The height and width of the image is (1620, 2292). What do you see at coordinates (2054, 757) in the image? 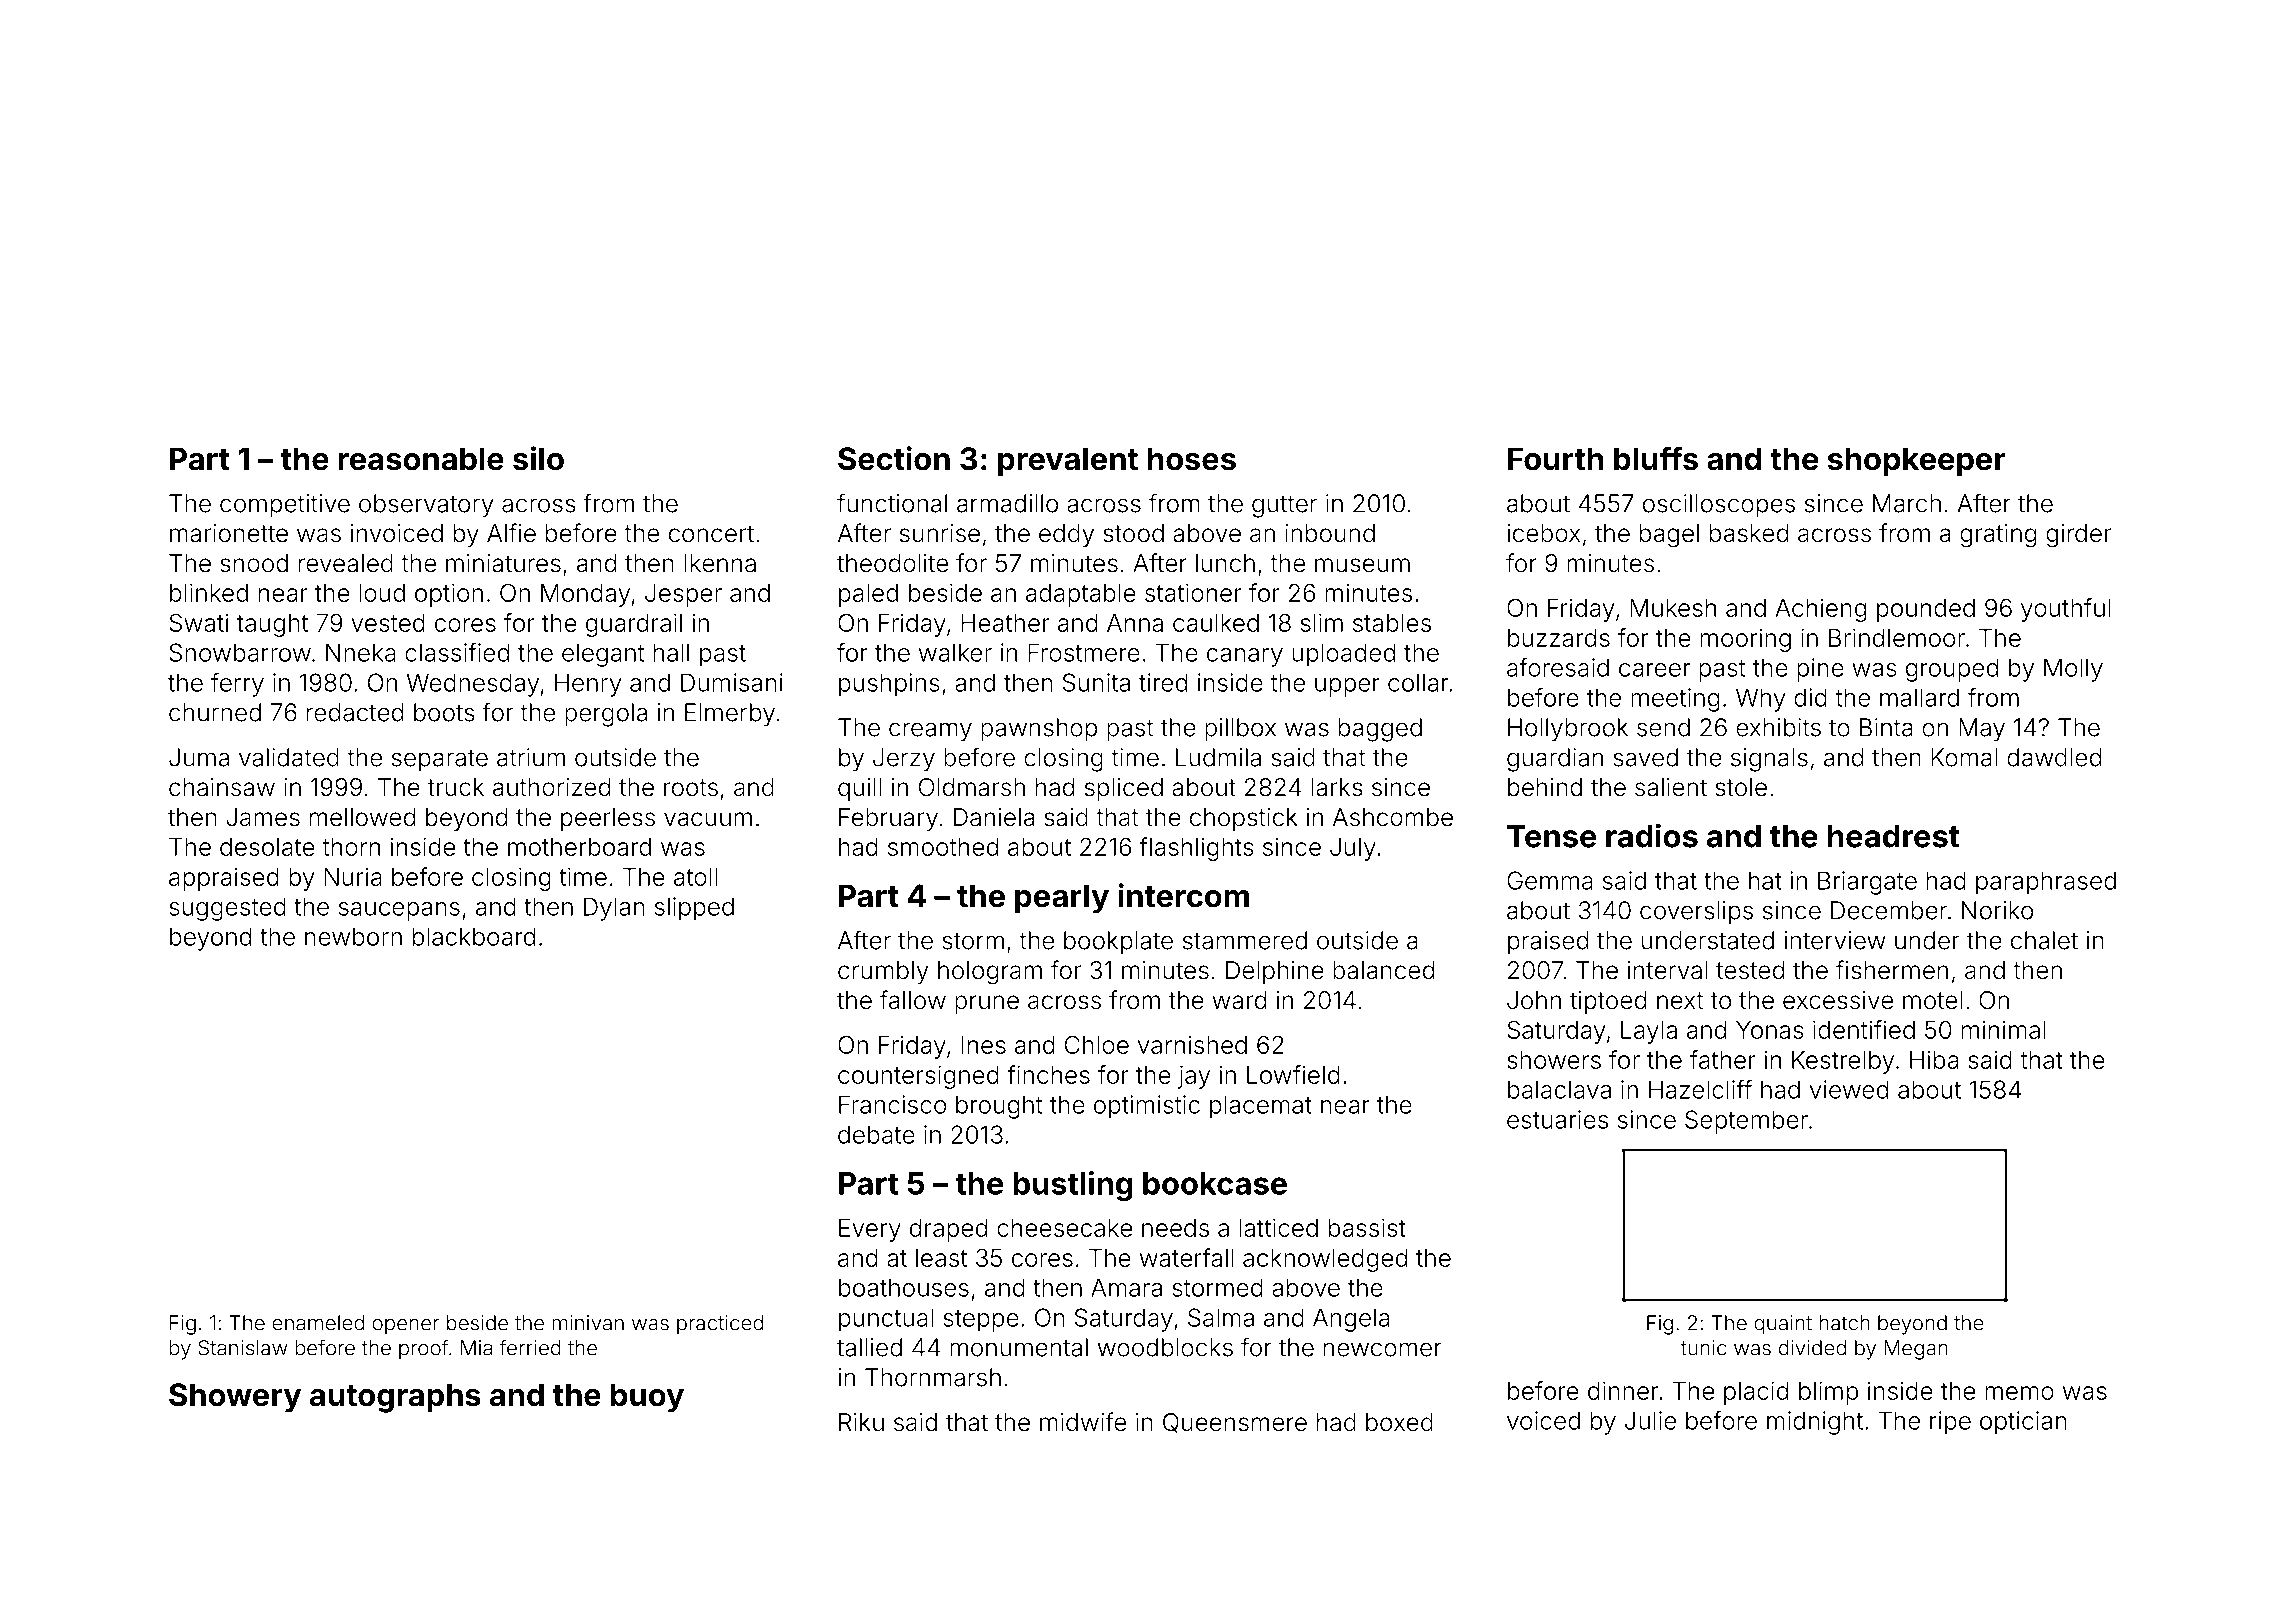
I see `dawdled` at bounding box center [2054, 757].
